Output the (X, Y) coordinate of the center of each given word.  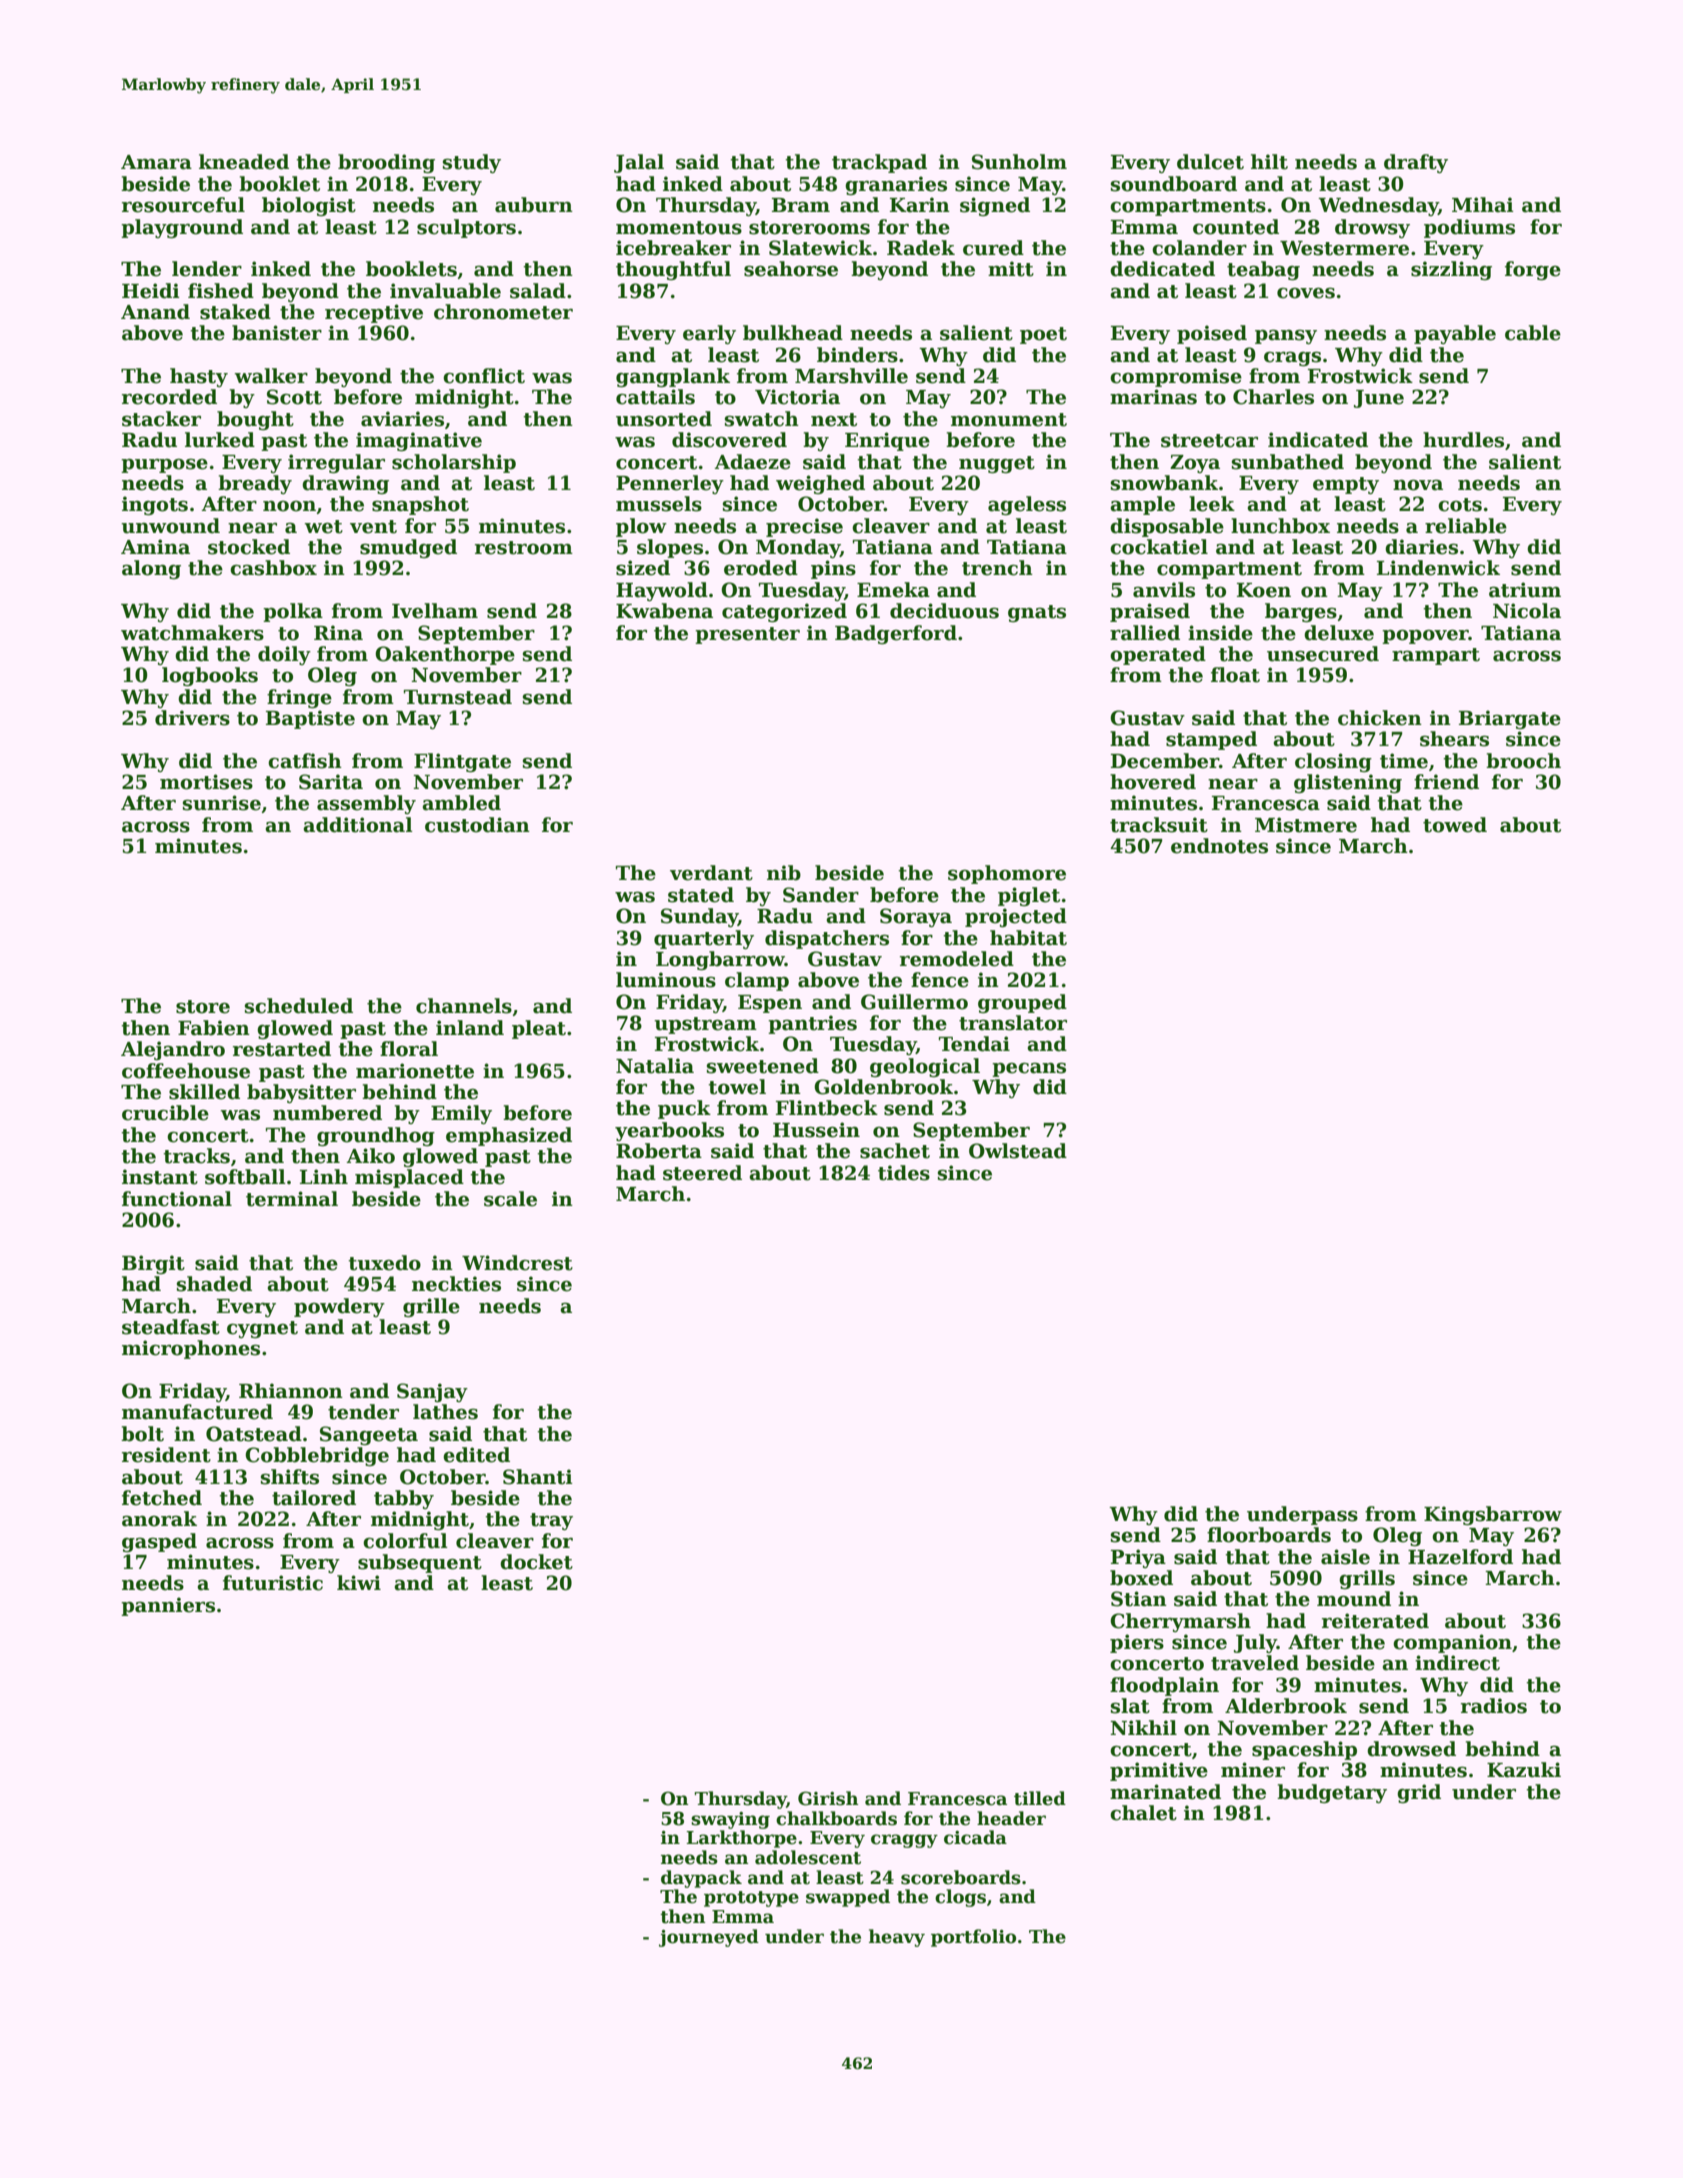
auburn (534, 205)
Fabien (214, 1028)
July (1255, 1643)
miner (1253, 1770)
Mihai (1483, 205)
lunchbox (1280, 526)
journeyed (709, 1938)
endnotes (1219, 846)
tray (551, 1521)
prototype (751, 1899)
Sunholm (1019, 162)
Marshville (851, 376)
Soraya (916, 917)
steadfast (171, 1327)
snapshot (420, 505)
